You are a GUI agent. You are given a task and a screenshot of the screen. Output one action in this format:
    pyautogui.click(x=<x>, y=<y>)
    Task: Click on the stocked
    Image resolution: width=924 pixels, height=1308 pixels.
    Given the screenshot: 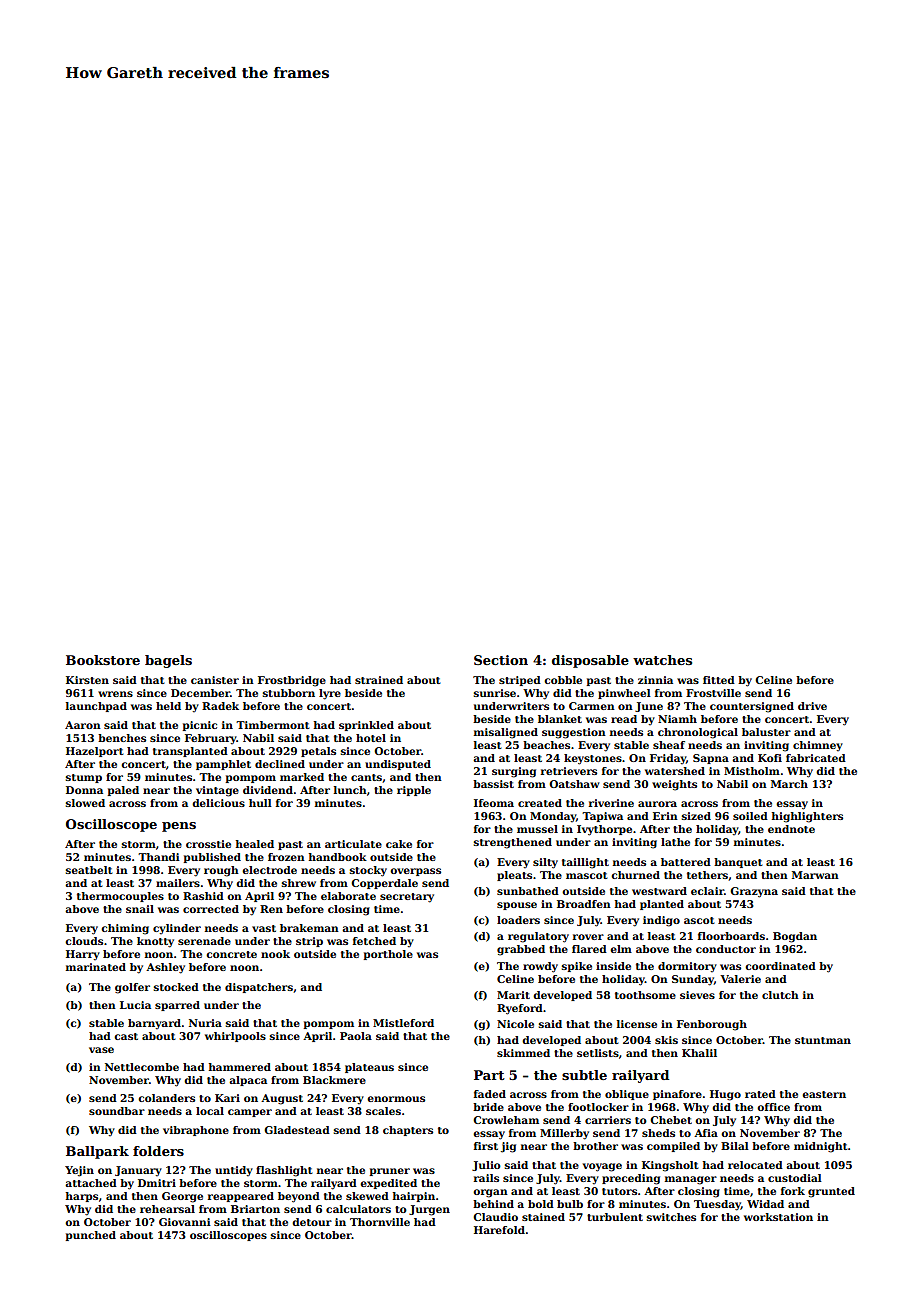 What is the action you would take?
    pyautogui.click(x=176, y=987)
